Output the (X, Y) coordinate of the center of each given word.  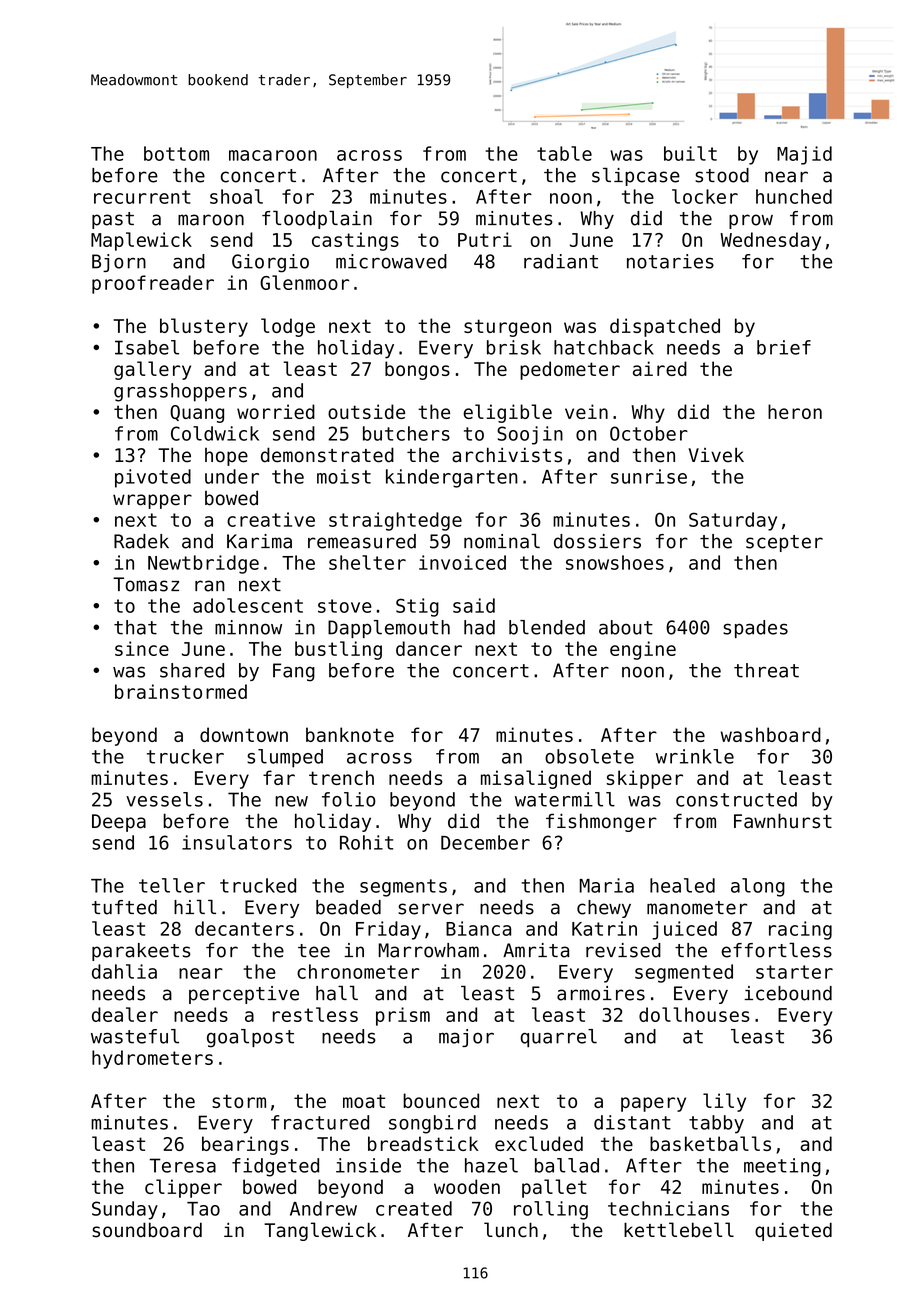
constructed (736, 799)
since (142, 648)
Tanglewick (320, 1231)
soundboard (147, 1230)
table (564, 153)
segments (403, 888)
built (690, 153)
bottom (176, 153)
